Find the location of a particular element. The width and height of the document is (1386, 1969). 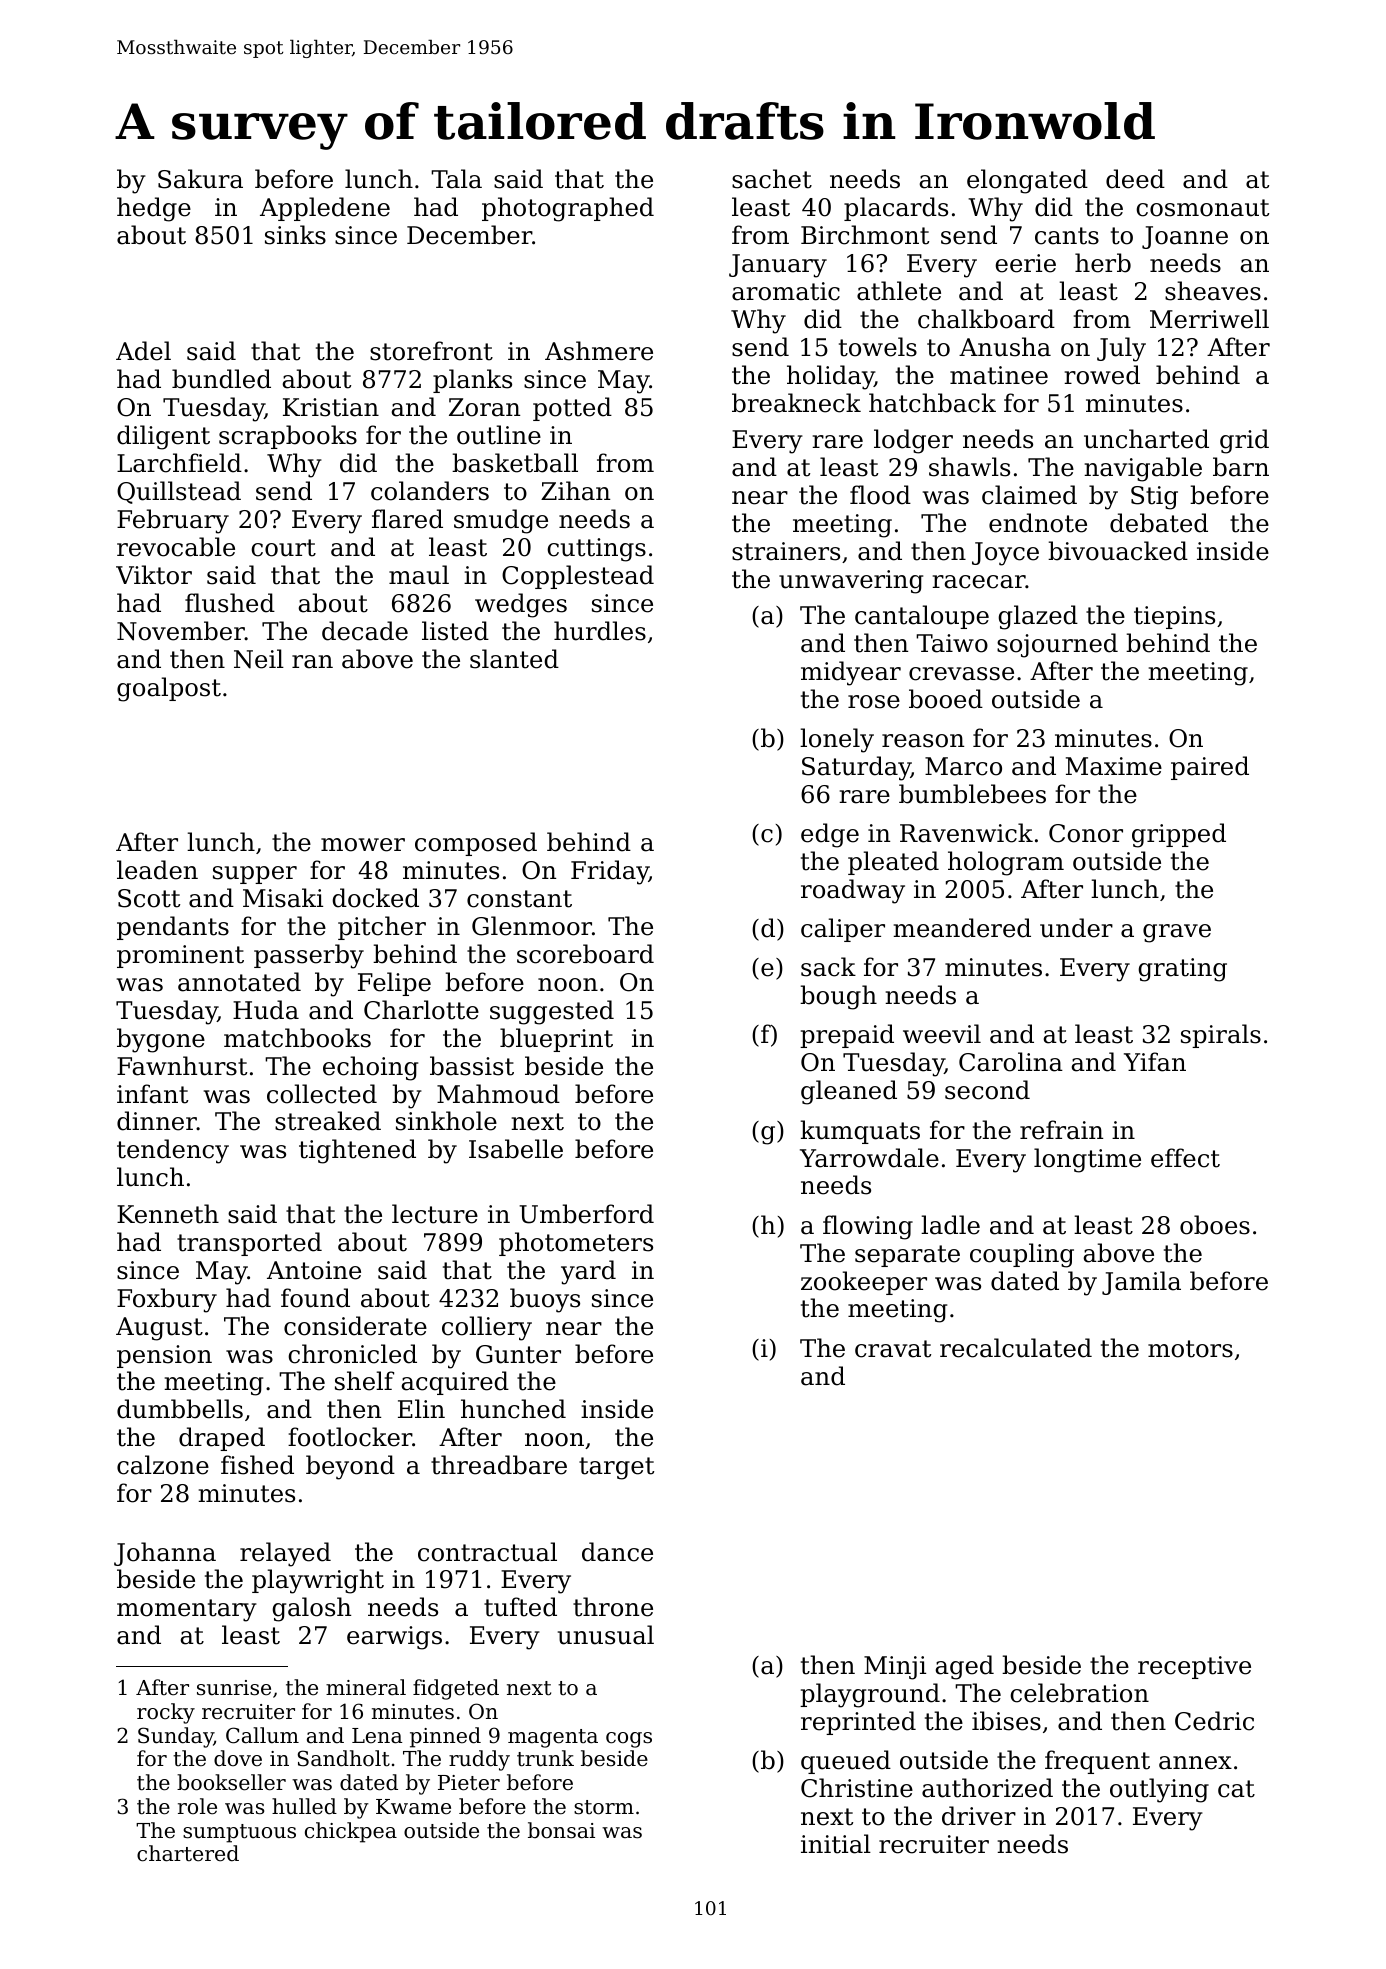

deed is located at coordinates (1135, 179).
